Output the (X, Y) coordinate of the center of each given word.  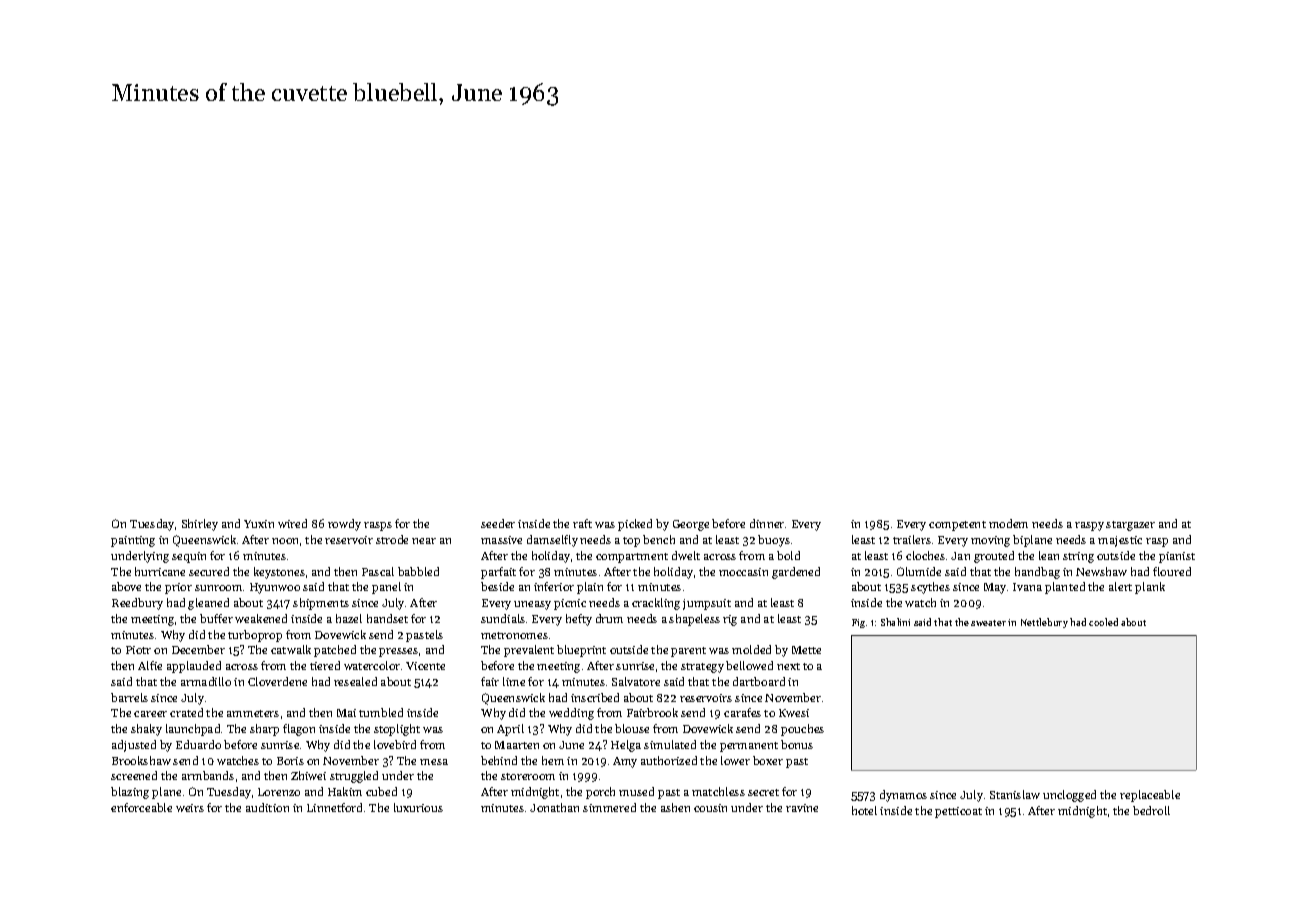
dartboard (759, 681)
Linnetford (334, 807)
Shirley (200, 525)
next (788, 666)
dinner (767, 523)
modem (1008, 523)
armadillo (206, 681)
